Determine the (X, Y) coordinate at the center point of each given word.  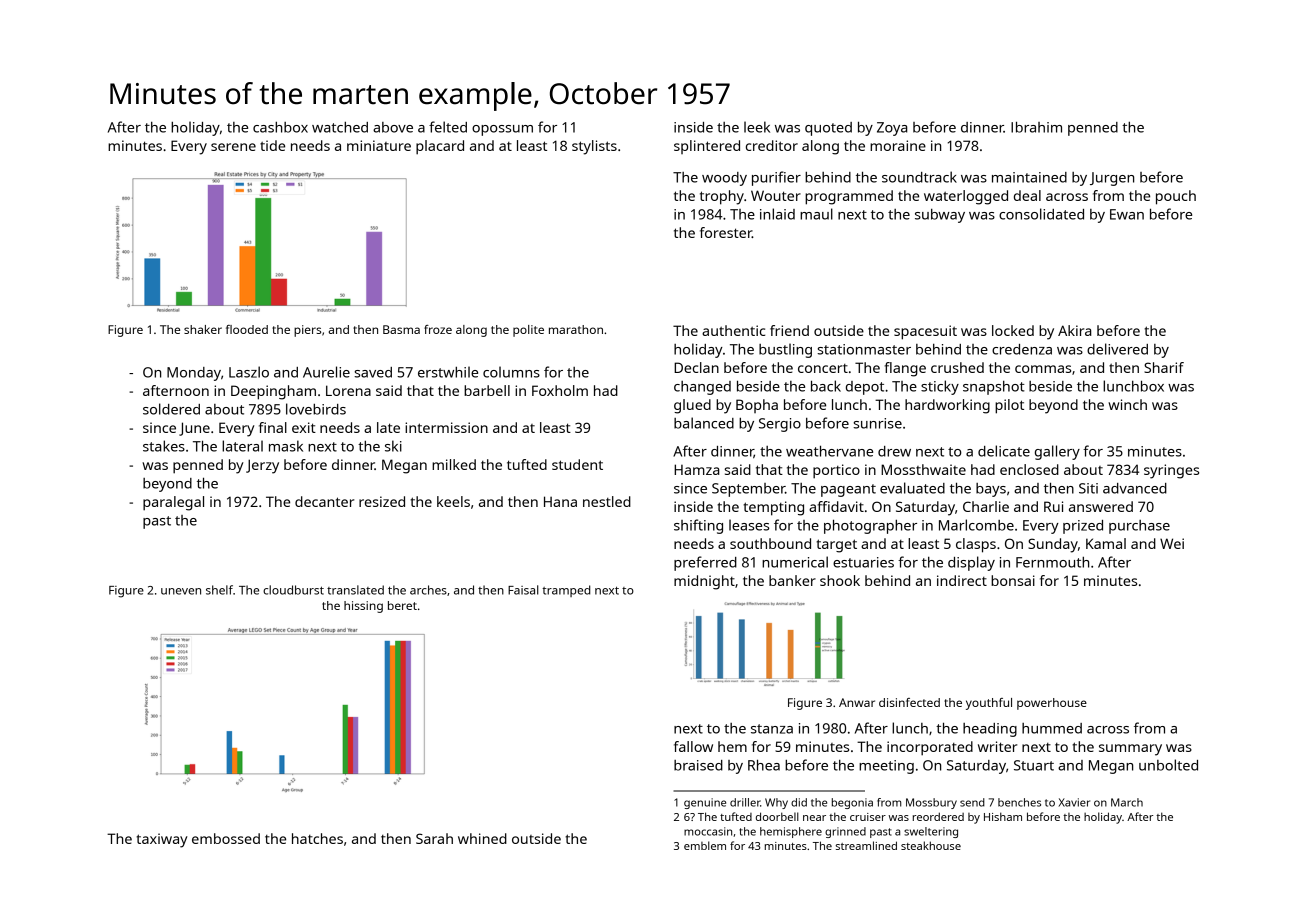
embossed (226, 838)
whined (482, 838)
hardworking (947, 406)
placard (440, 147)
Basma (401, 329)
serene (233, 147)
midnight (704, 582)
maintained (1029, 177)
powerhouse (1052, 704)
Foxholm (560, 390)
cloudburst (293, 590)
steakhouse (931, 845)
